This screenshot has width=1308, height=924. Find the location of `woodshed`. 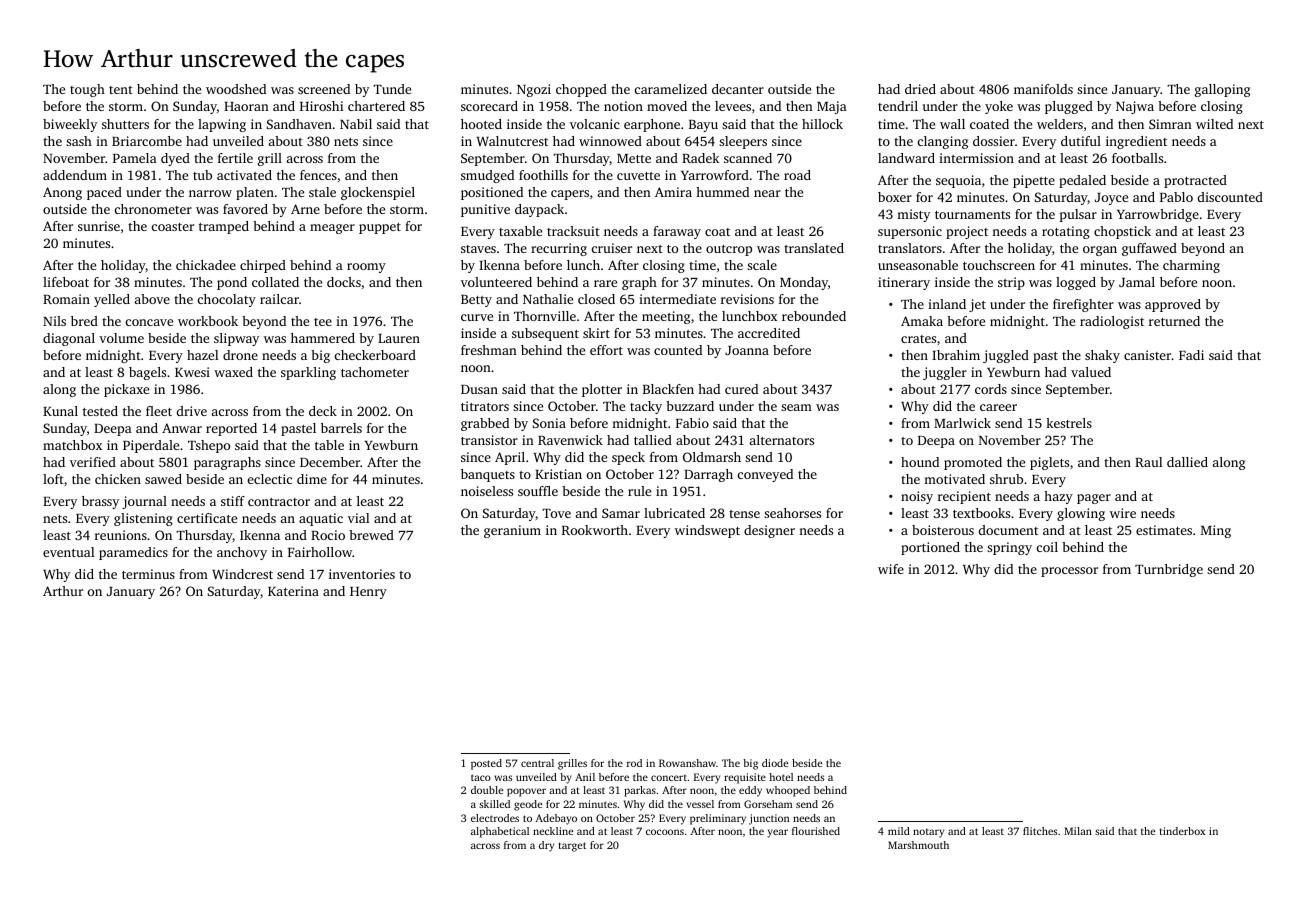

woodshed is located at coordinates (236, 89).
